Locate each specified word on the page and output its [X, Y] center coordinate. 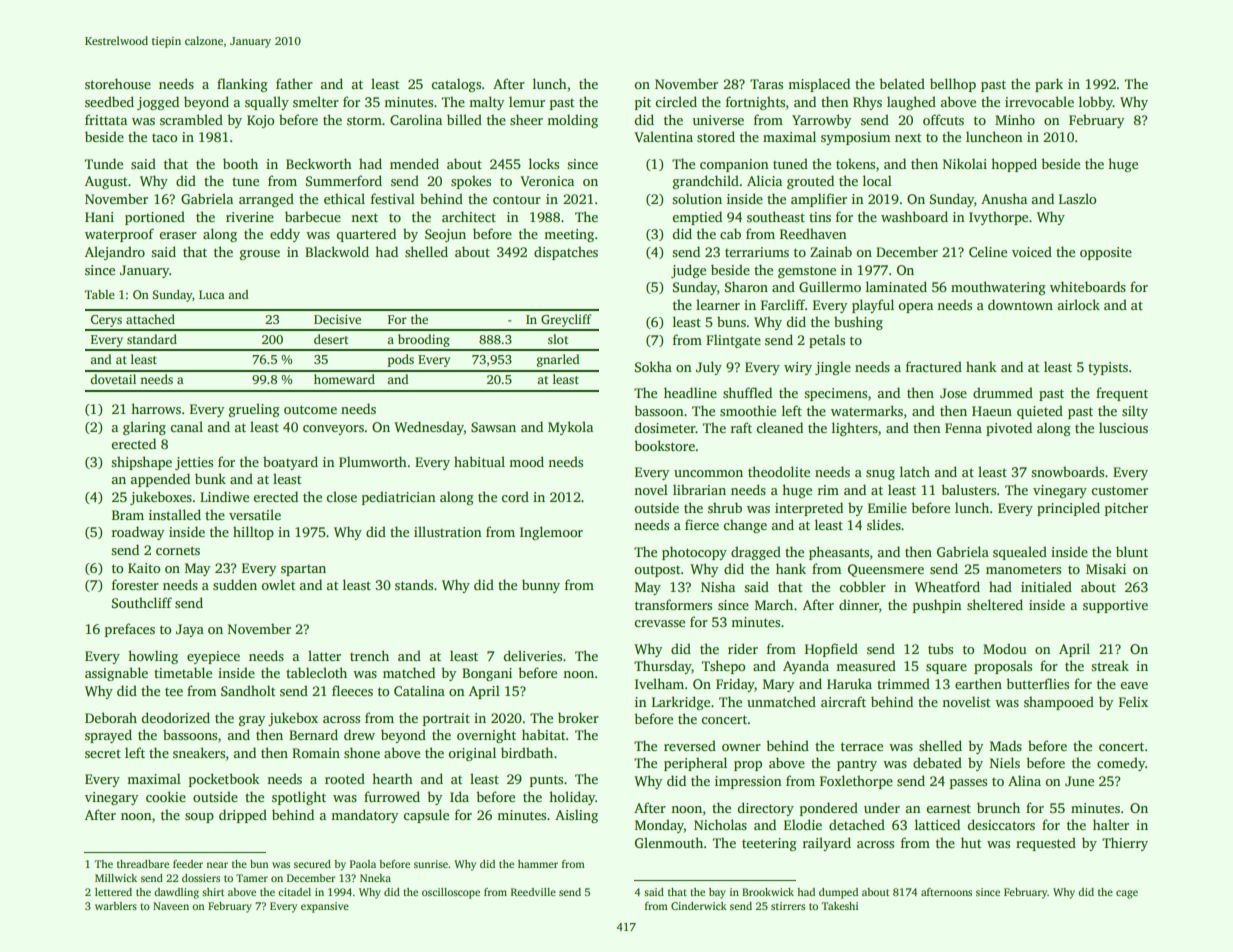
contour [517, 199]
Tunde [104, 163]
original [472, 754]
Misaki [1106, 568]
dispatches [566, 253]
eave [1134, 685]
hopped [1014, 165]
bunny [541, 586]
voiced [1032, 251]
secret [103, 753]
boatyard [290, 463]
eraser [178, 235]
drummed [1003, 392]
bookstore [664, 445]
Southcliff [142, 602]
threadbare [143, 864]
